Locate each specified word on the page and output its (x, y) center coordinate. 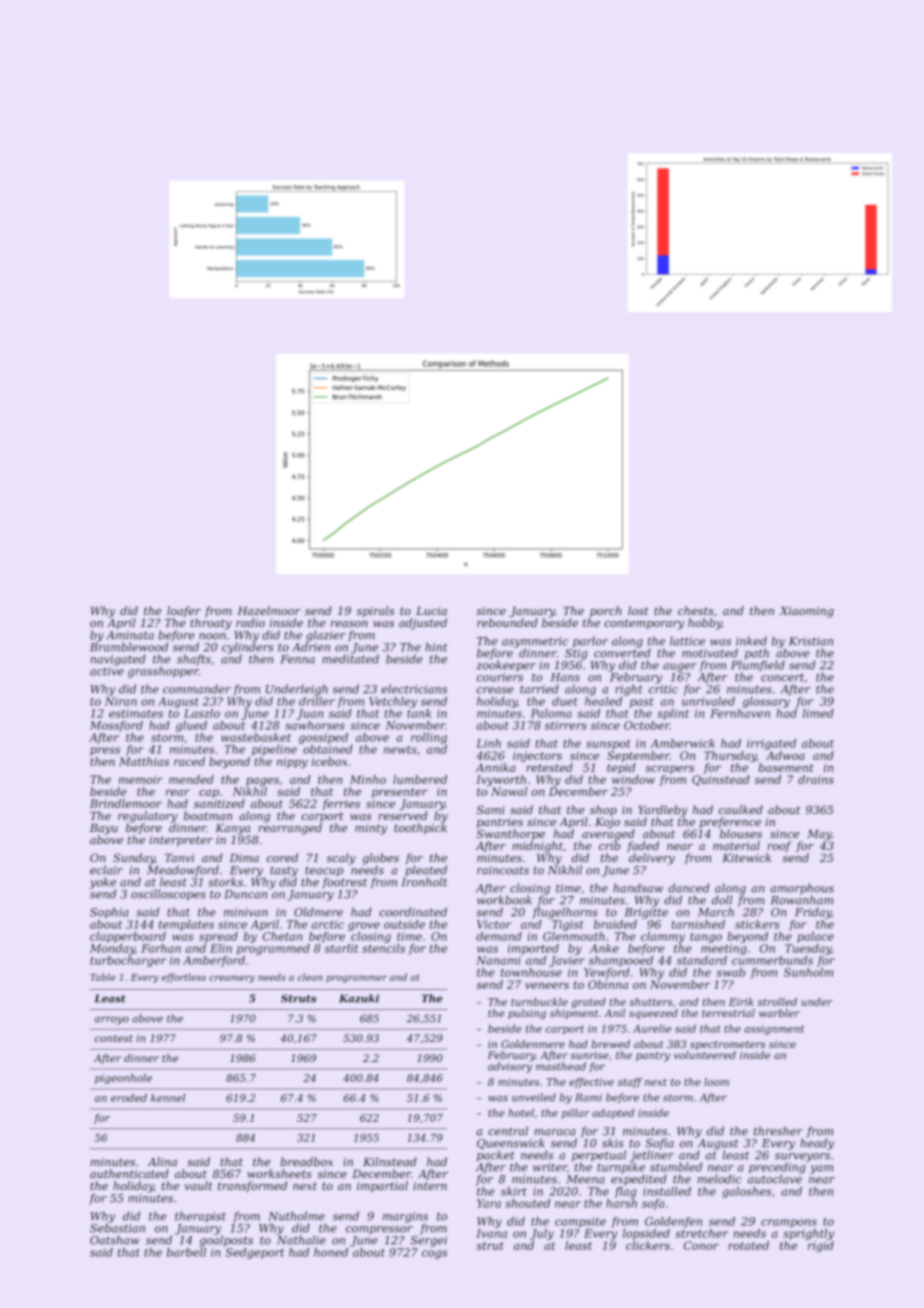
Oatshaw (114, 1240)
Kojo (607, 823)
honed (331, 1252)
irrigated (771, 744)
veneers (547, 986)
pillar (576, 1114)
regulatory (147, 817)
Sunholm (808, 972)
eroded (129, 1098)
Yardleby (663, 811)
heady (817, 1144)
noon (212, 636)
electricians (414, 689)
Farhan (161, 948)
